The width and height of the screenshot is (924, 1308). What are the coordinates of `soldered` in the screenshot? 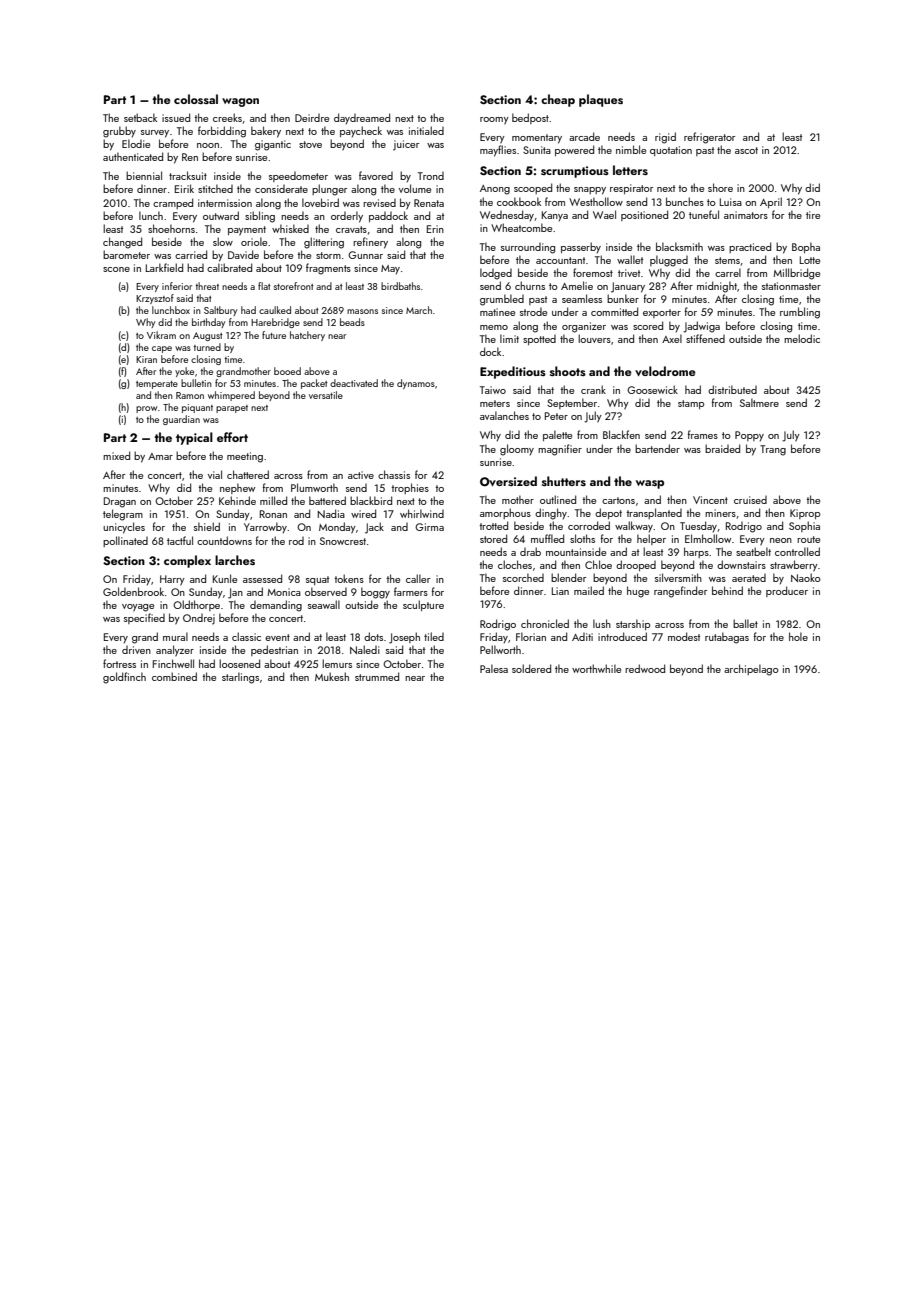 It's located at (531, 668).
